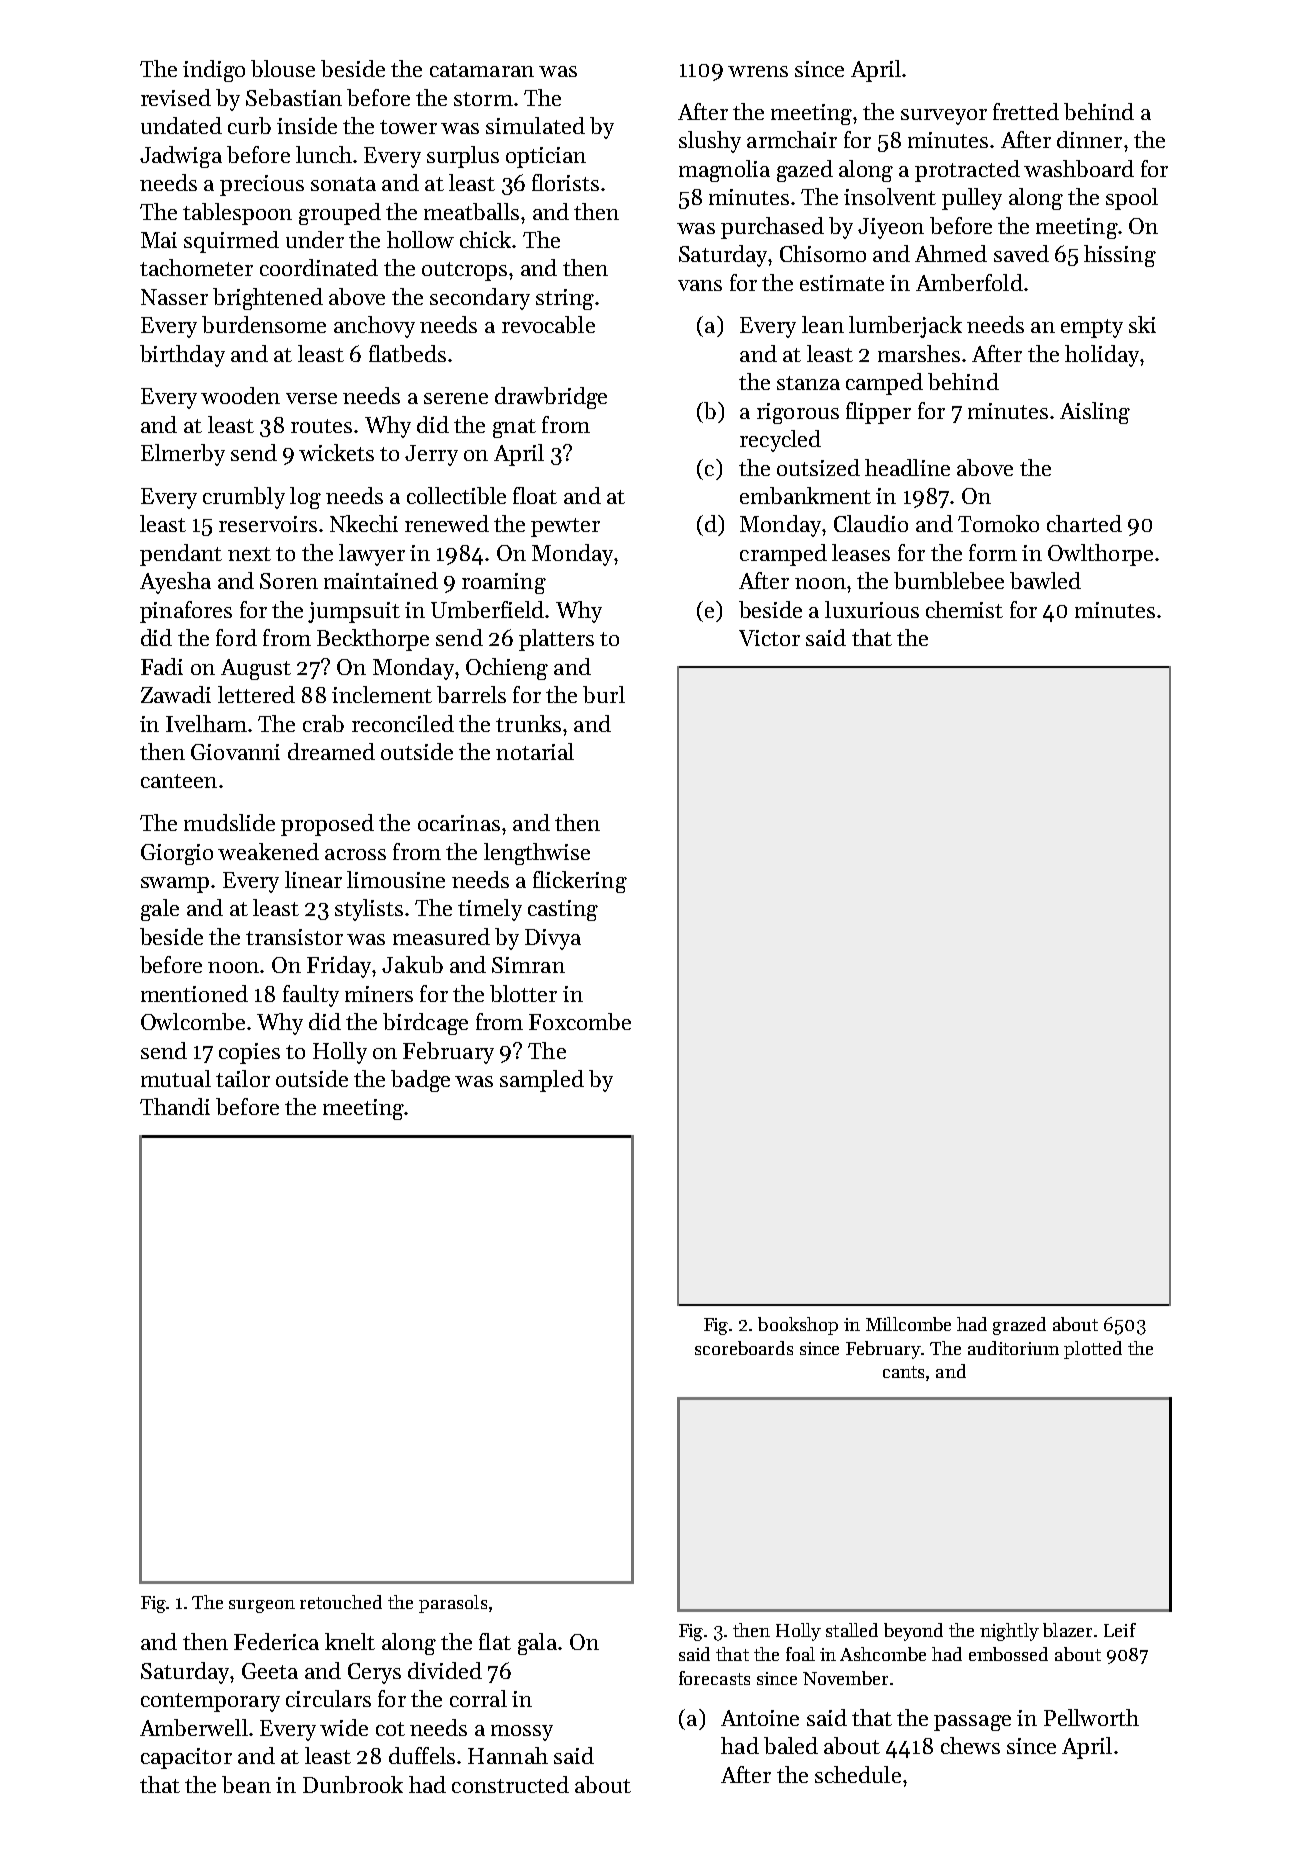 Image resolution: width=1311 pixels, height=1854 pixels. I want to click on blouse, so click(283, 68).
